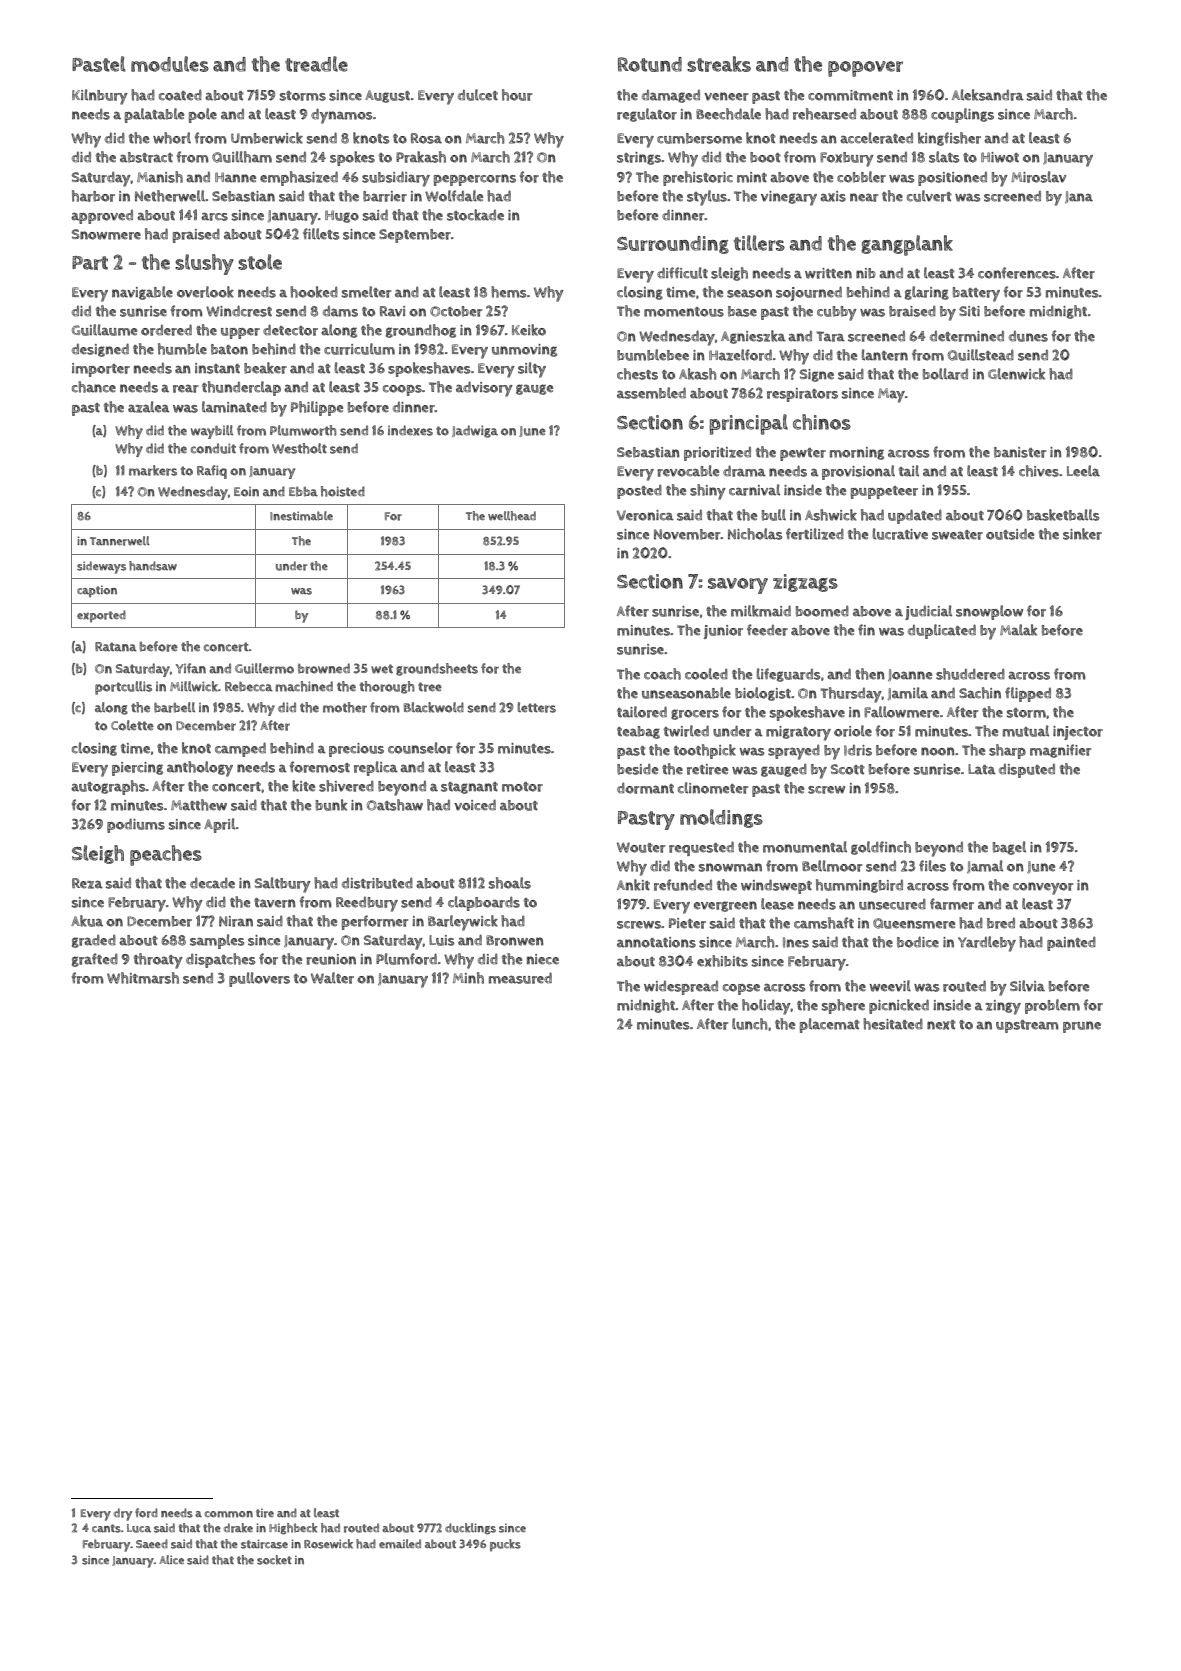  What do you see at coordinates (475, 215) in the image?
I see `stockade` at bounding box center [475, 215].
